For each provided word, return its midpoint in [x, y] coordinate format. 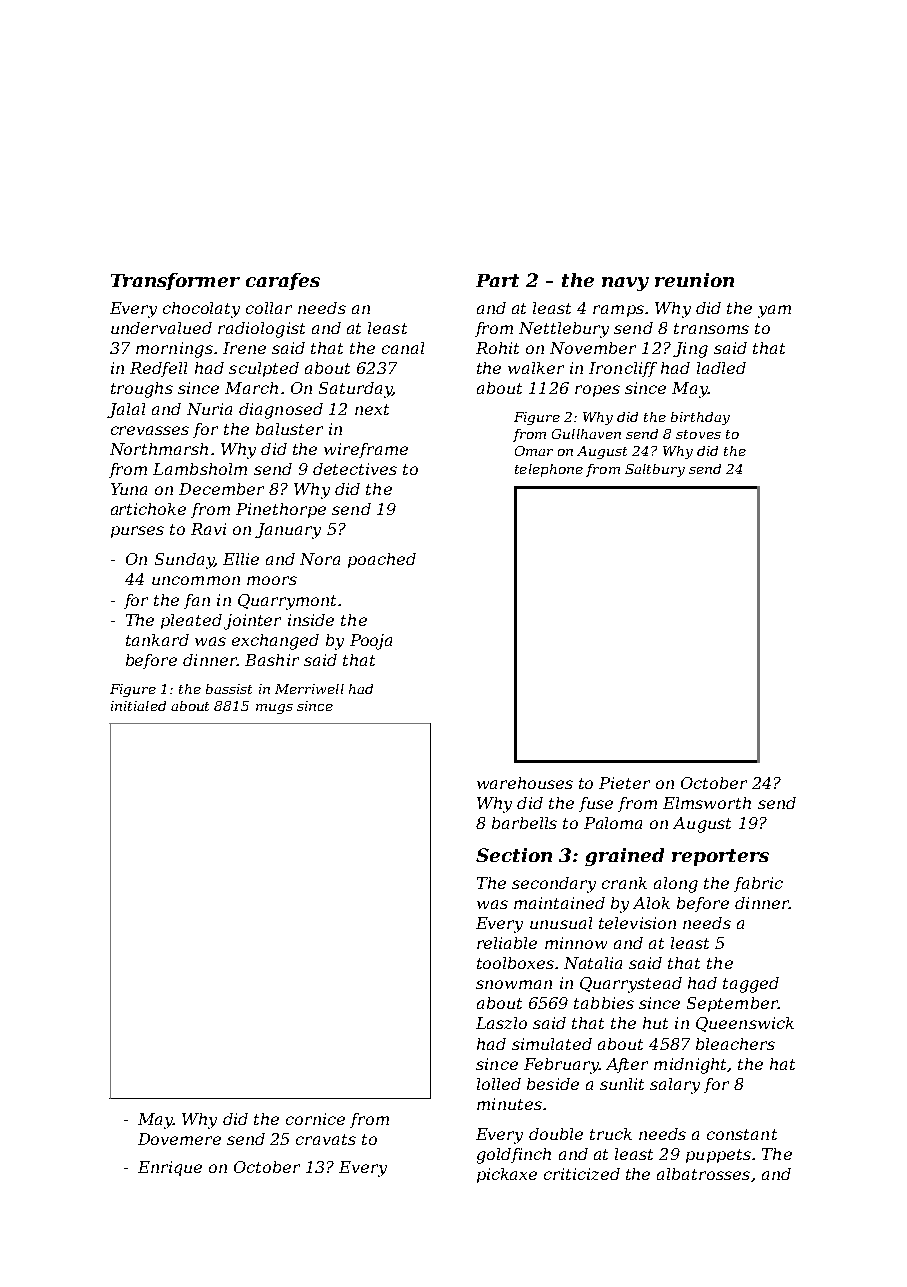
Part [497, 280]
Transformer [175, 281]
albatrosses [703, 1174]
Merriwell [309, 689]
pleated [191, 621]
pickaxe [507, 1175]
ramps [618, 311]
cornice [315, 1119]
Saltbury [655, 470]
